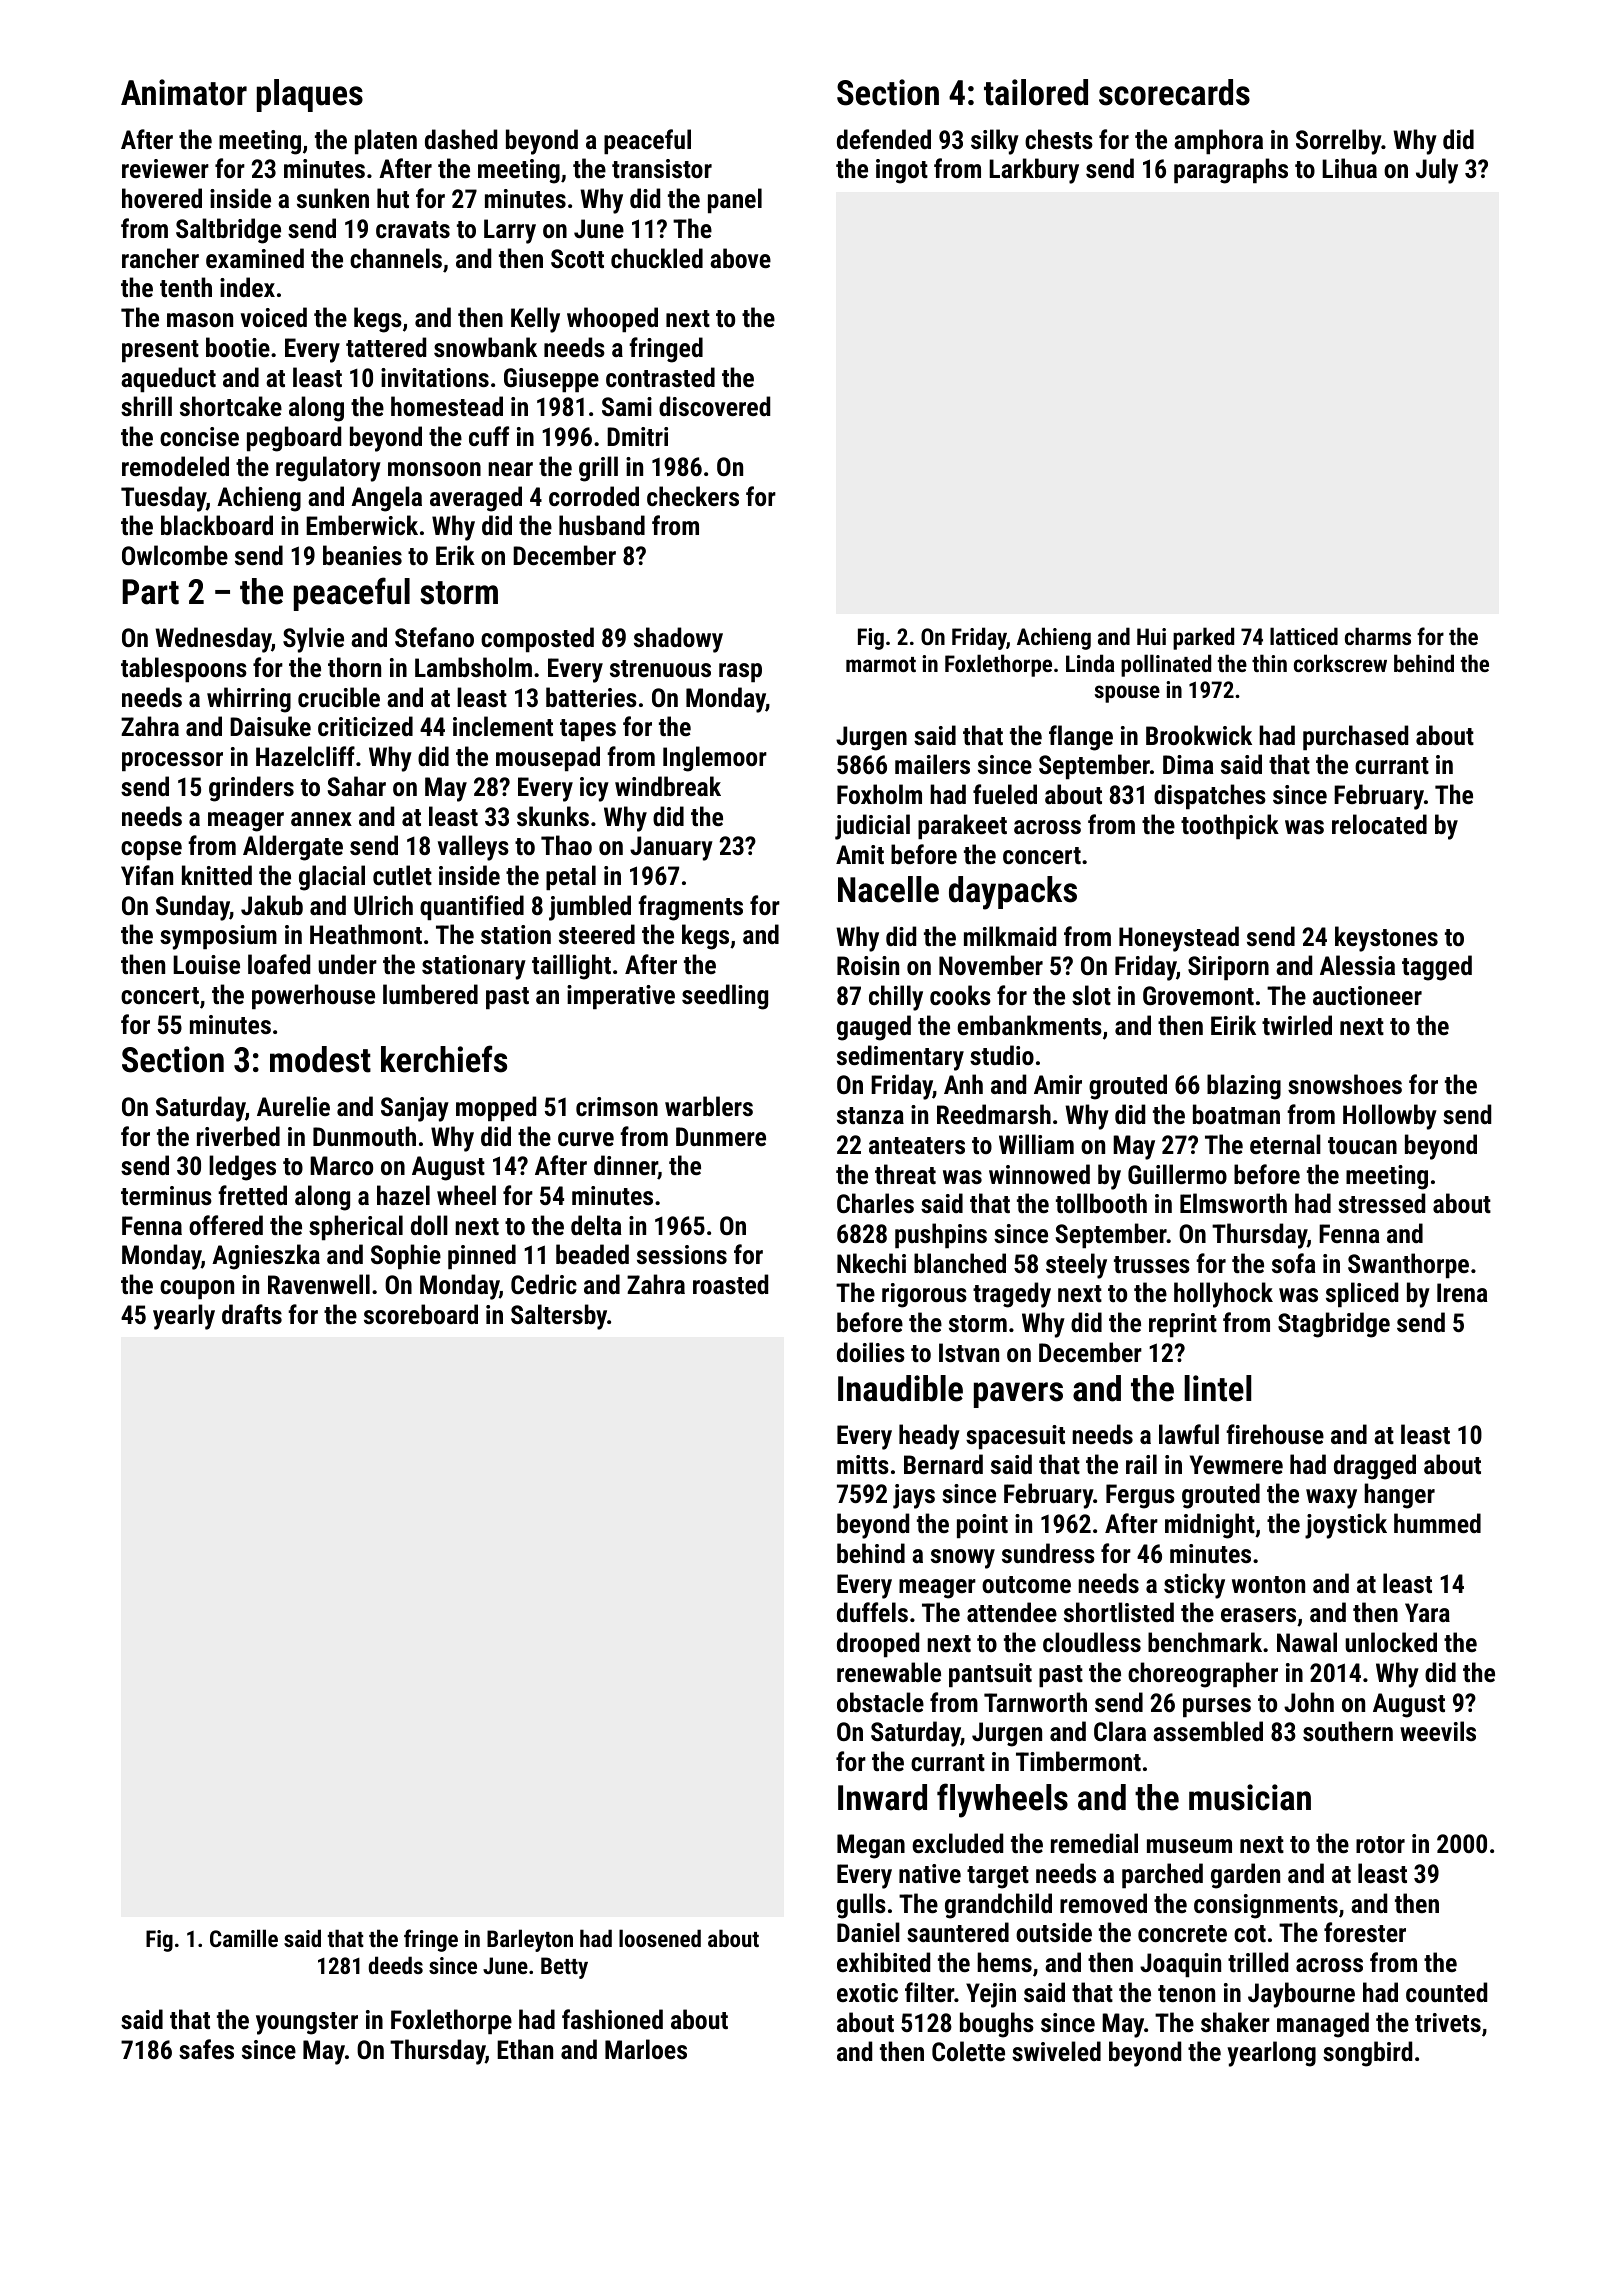  I want to click on safes, so click(206, 2049).
